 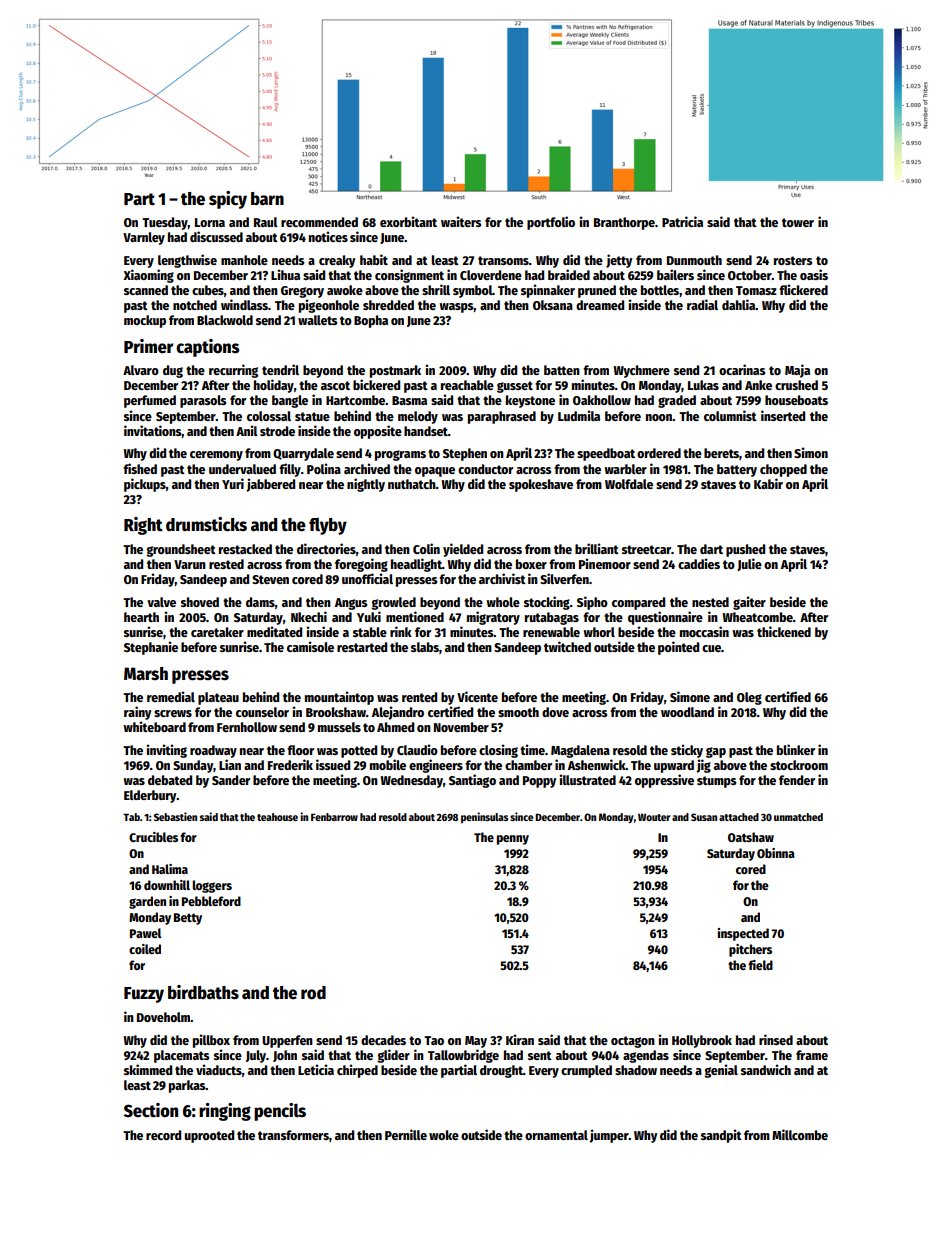 I want to click on coiled, so click(x=145, y=949).
